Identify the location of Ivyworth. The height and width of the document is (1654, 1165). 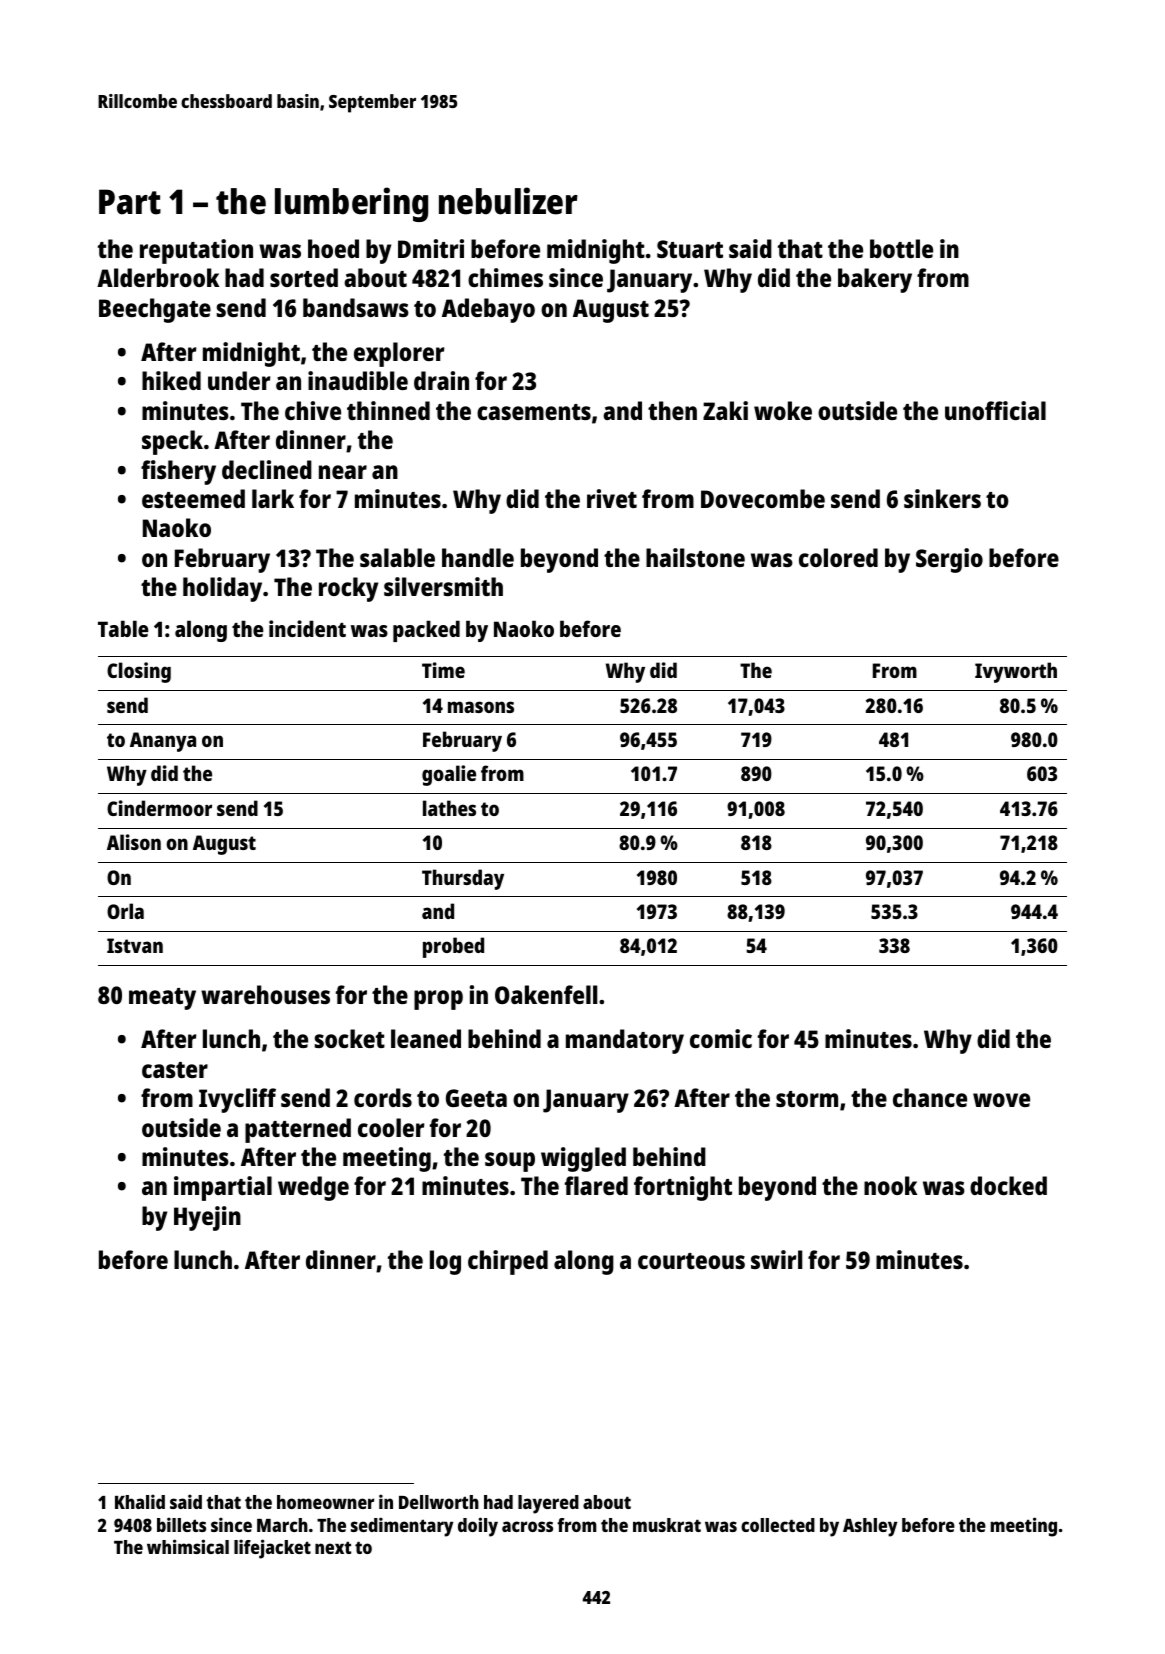
(1016, 672).
